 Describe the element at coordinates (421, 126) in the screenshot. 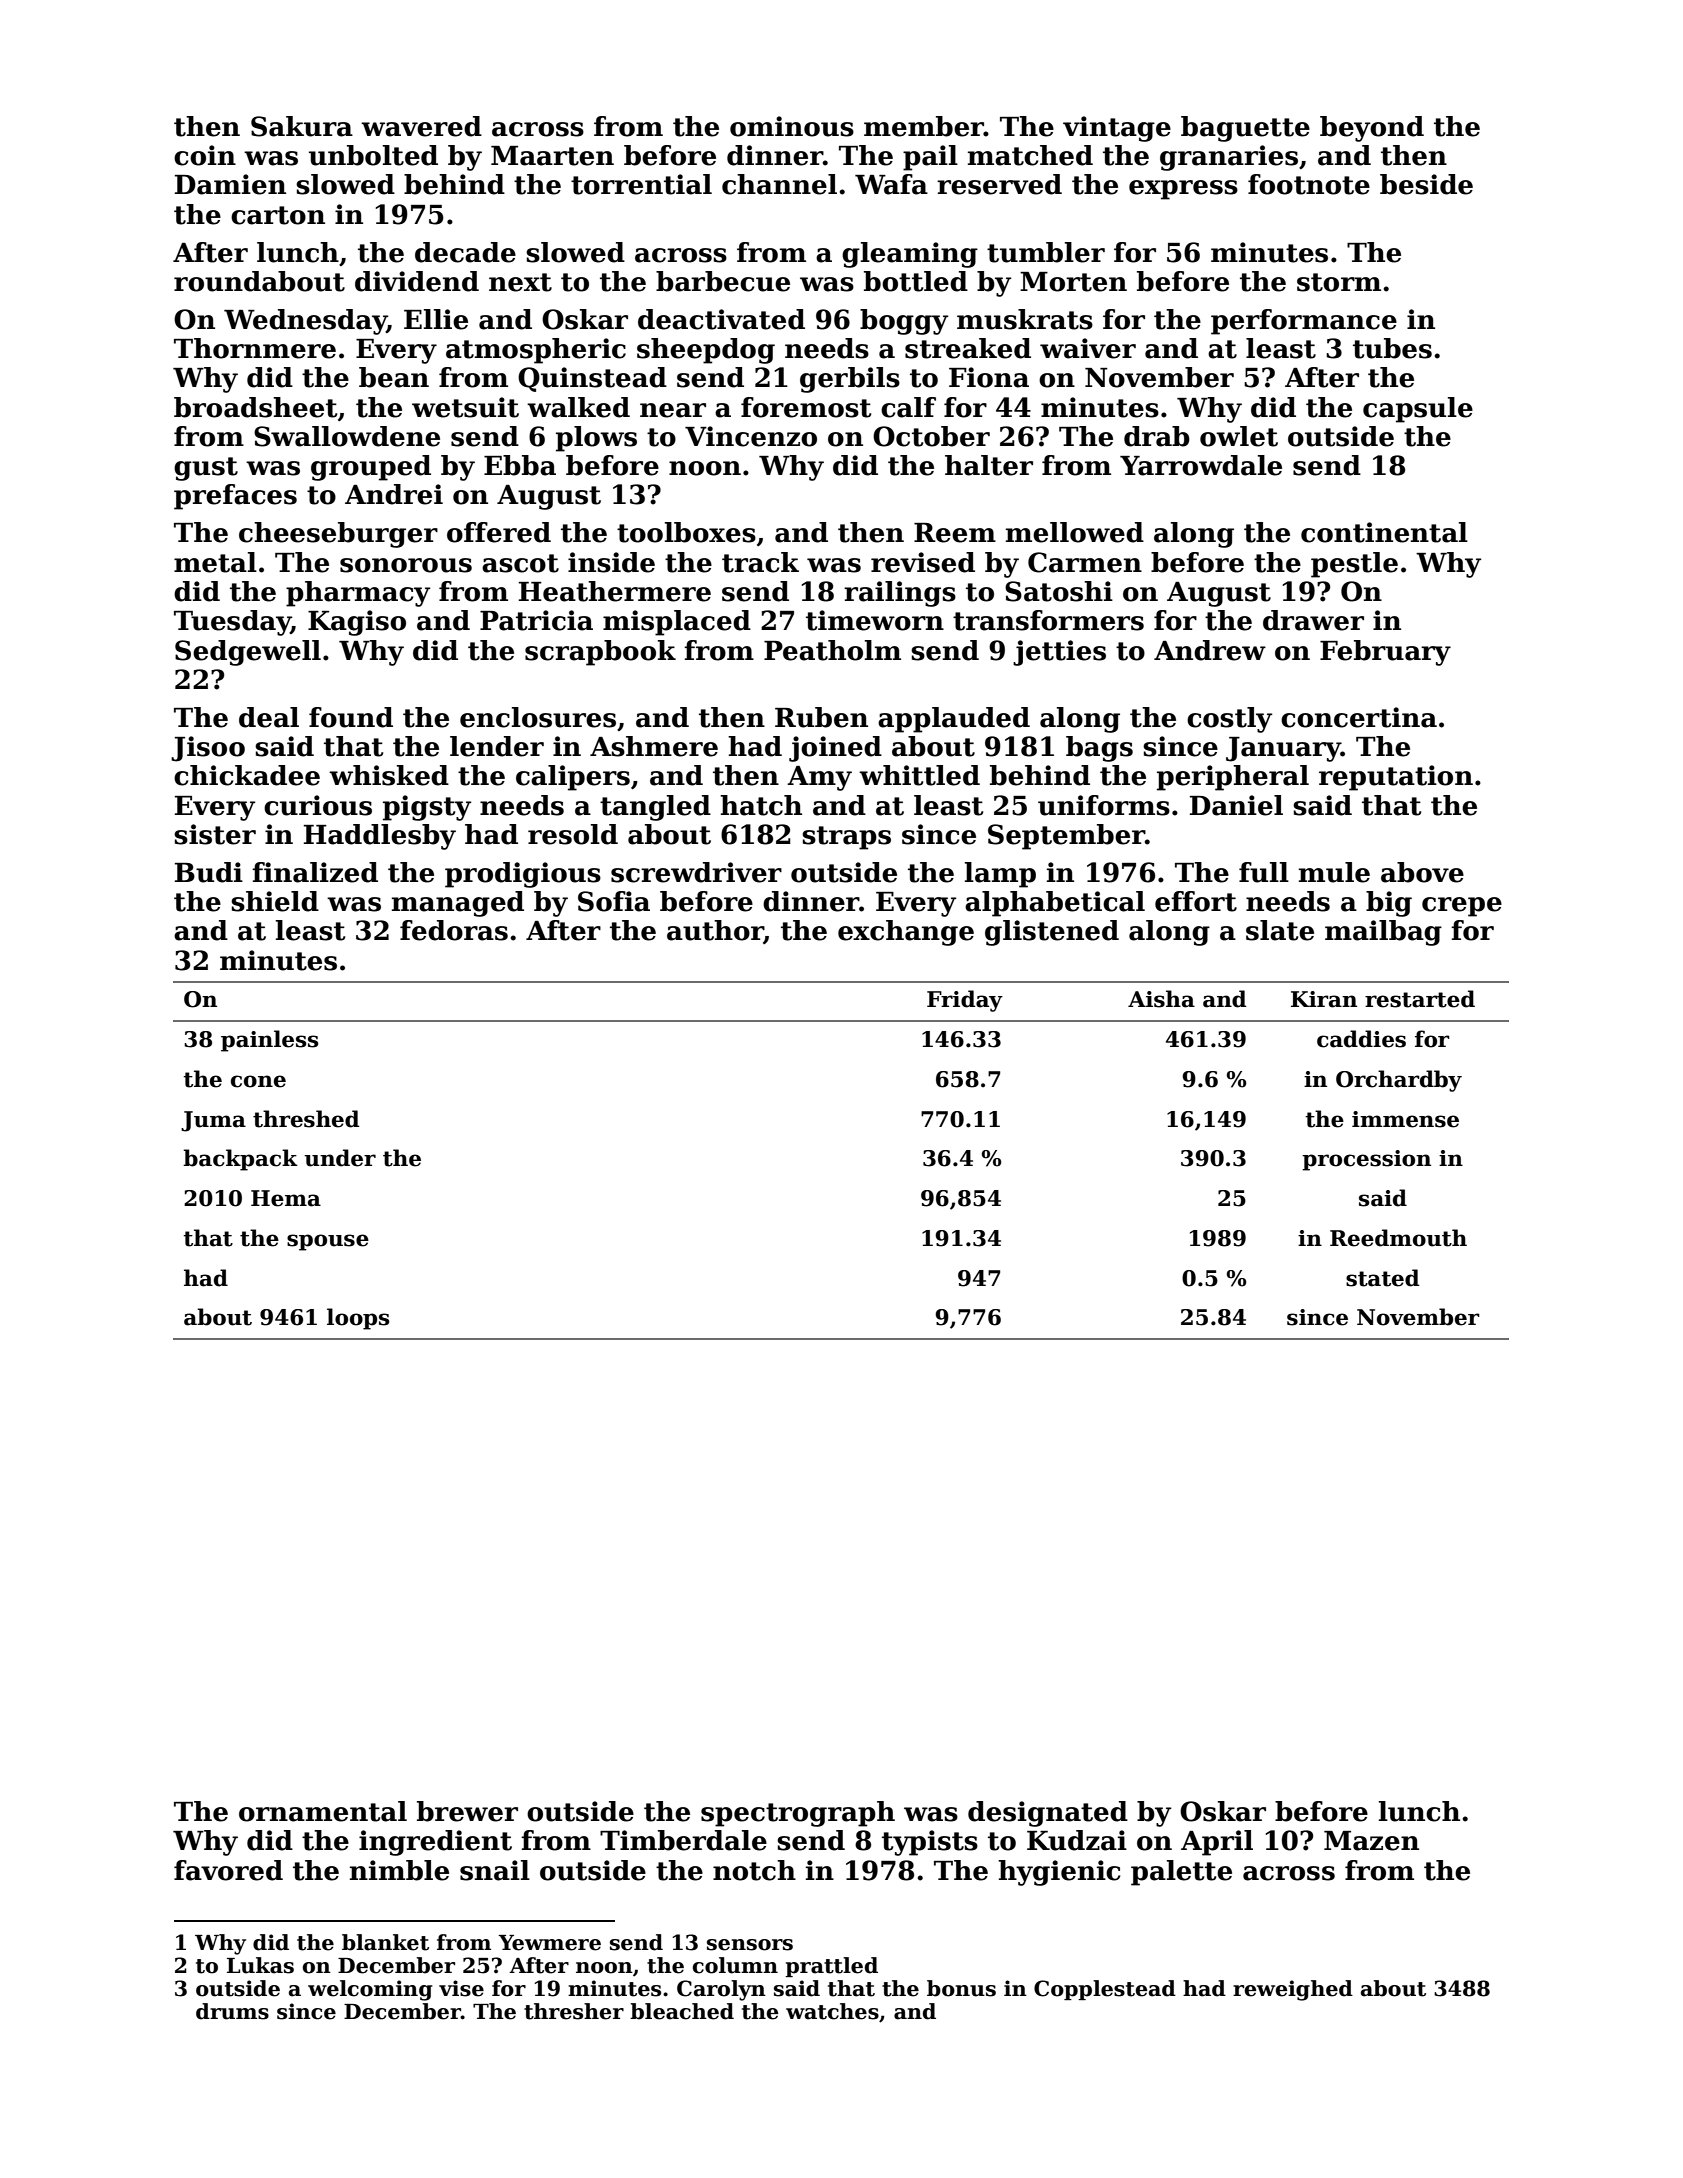

I see `wavered` at that location.
